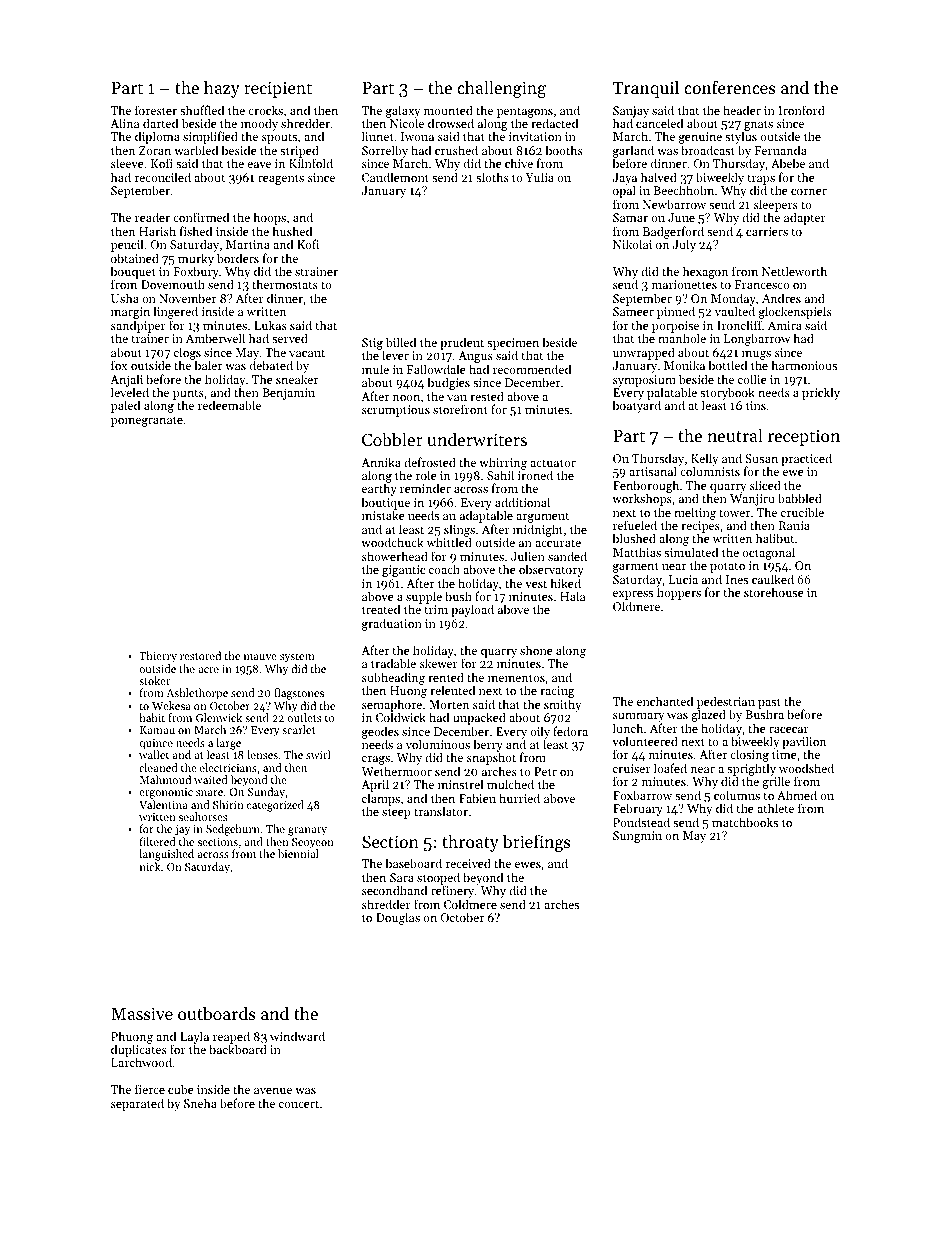  What do you see at coordinates (781, 298) in the document?
I see `Andres` at bounding box center [781, 298].
